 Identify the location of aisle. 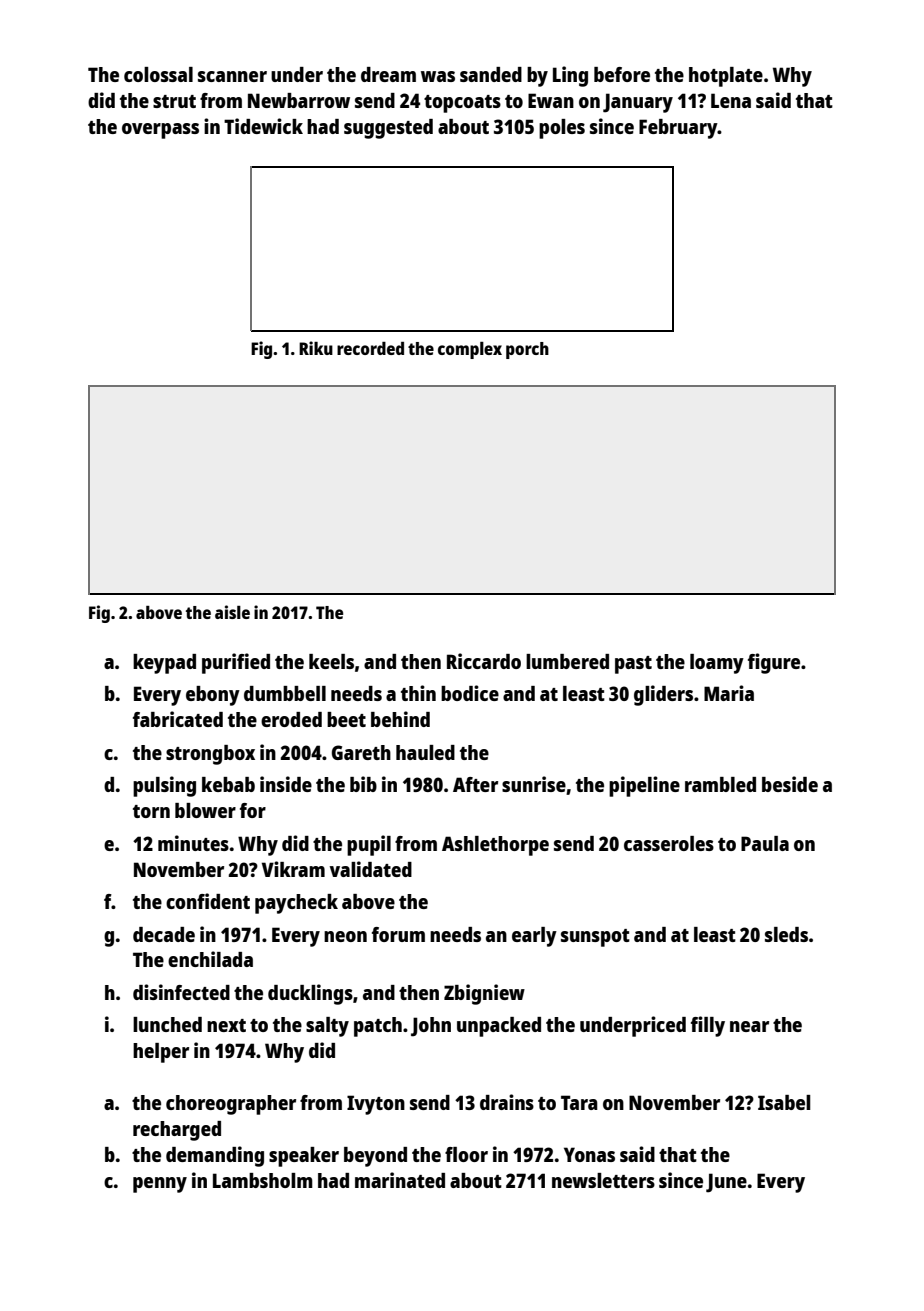
(232, 612).
